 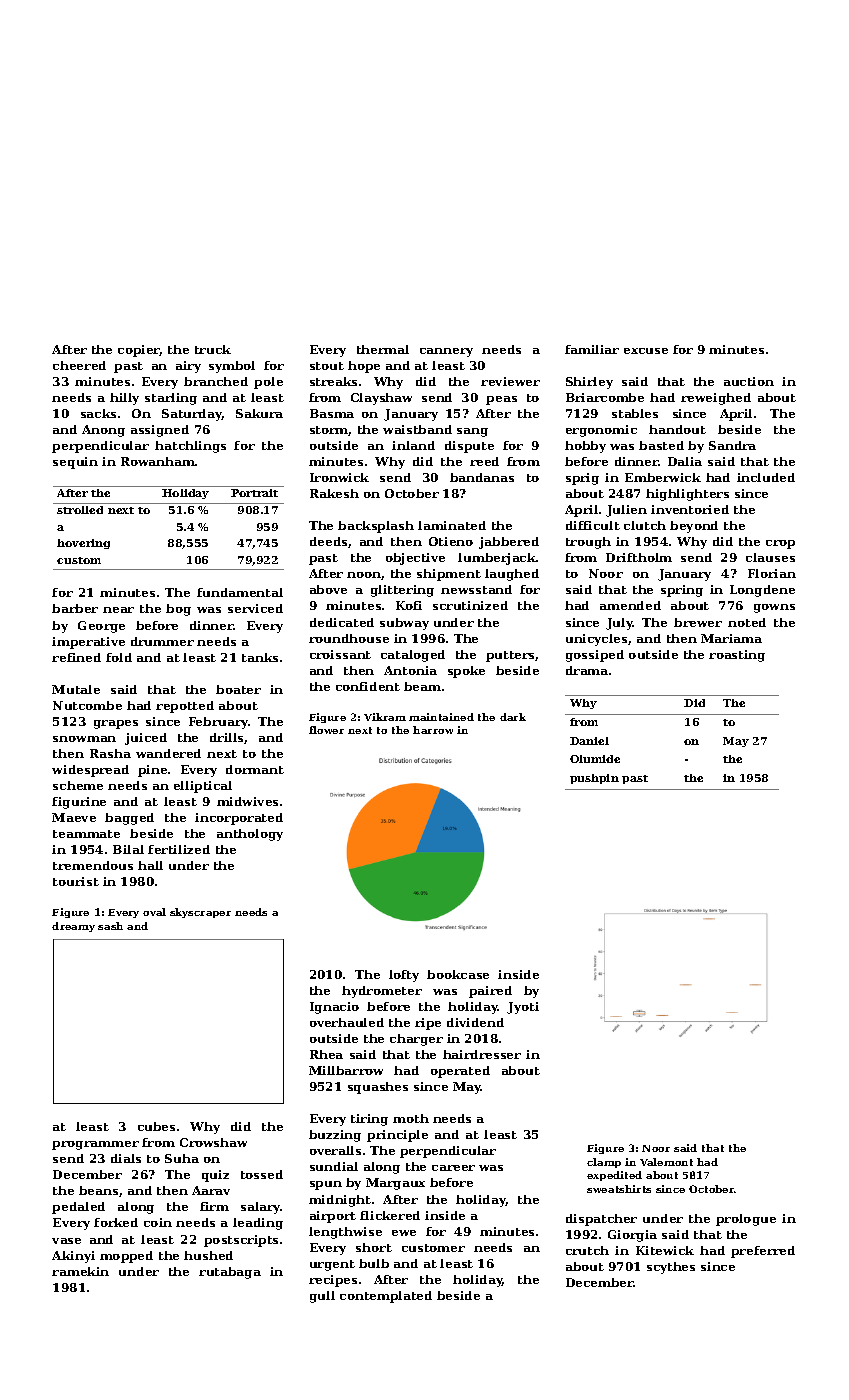 I want to click on lofty, so click(x=404, y=976).
